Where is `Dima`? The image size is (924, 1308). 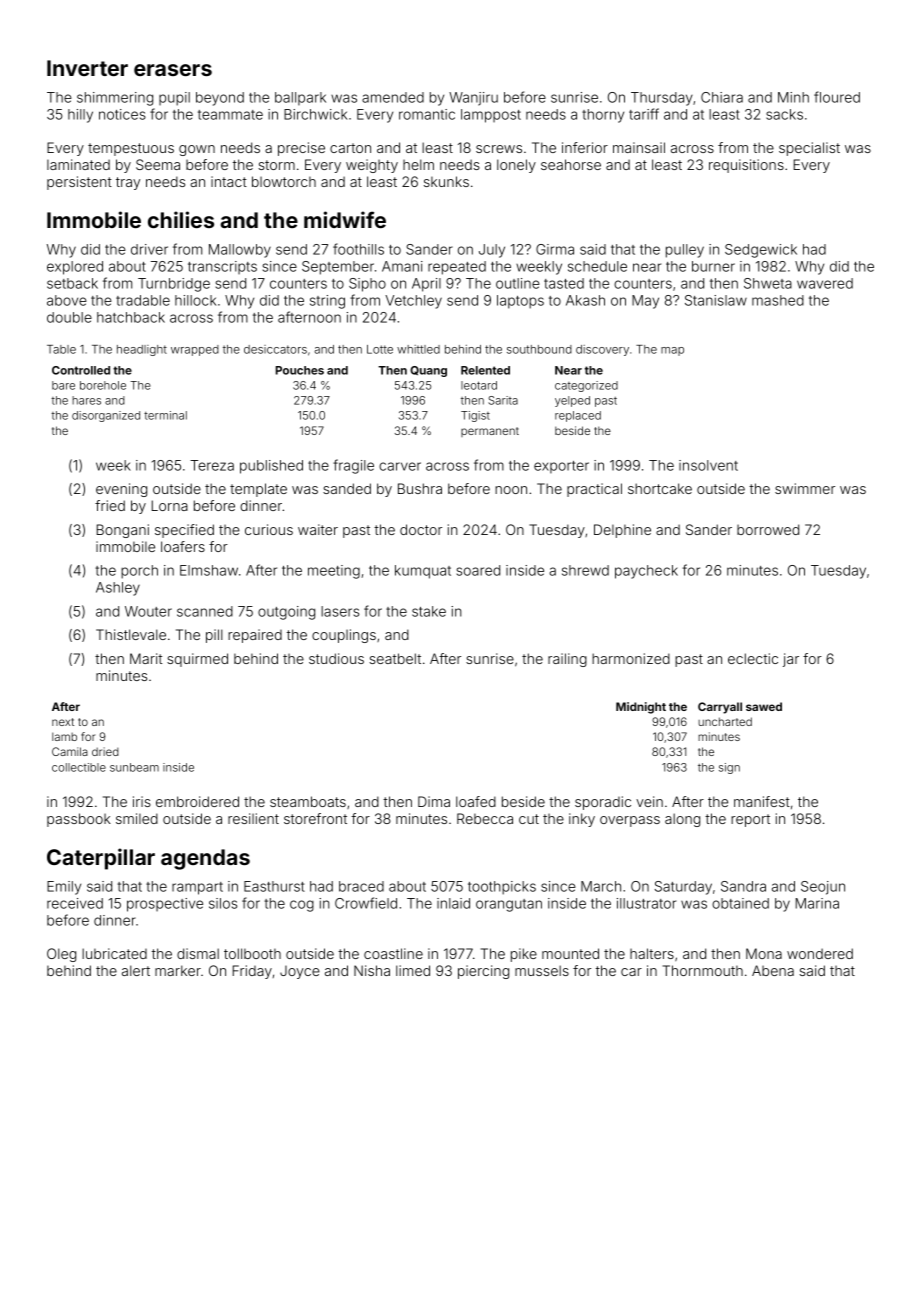
Dima is located at coordinates (434, 801).
